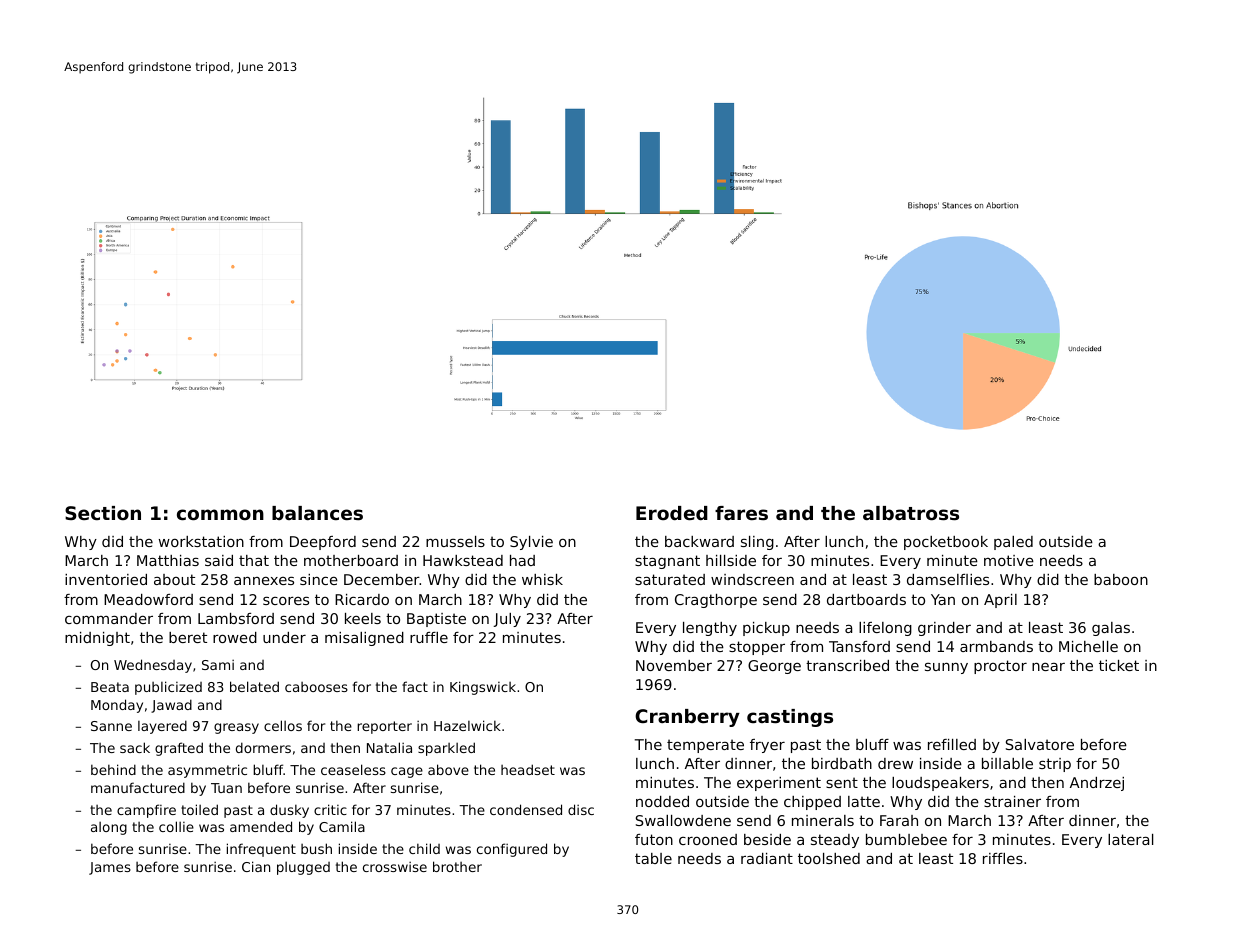  Describe the element at coordinates (429, 637) in the page. I see `ruffle` at that location.
